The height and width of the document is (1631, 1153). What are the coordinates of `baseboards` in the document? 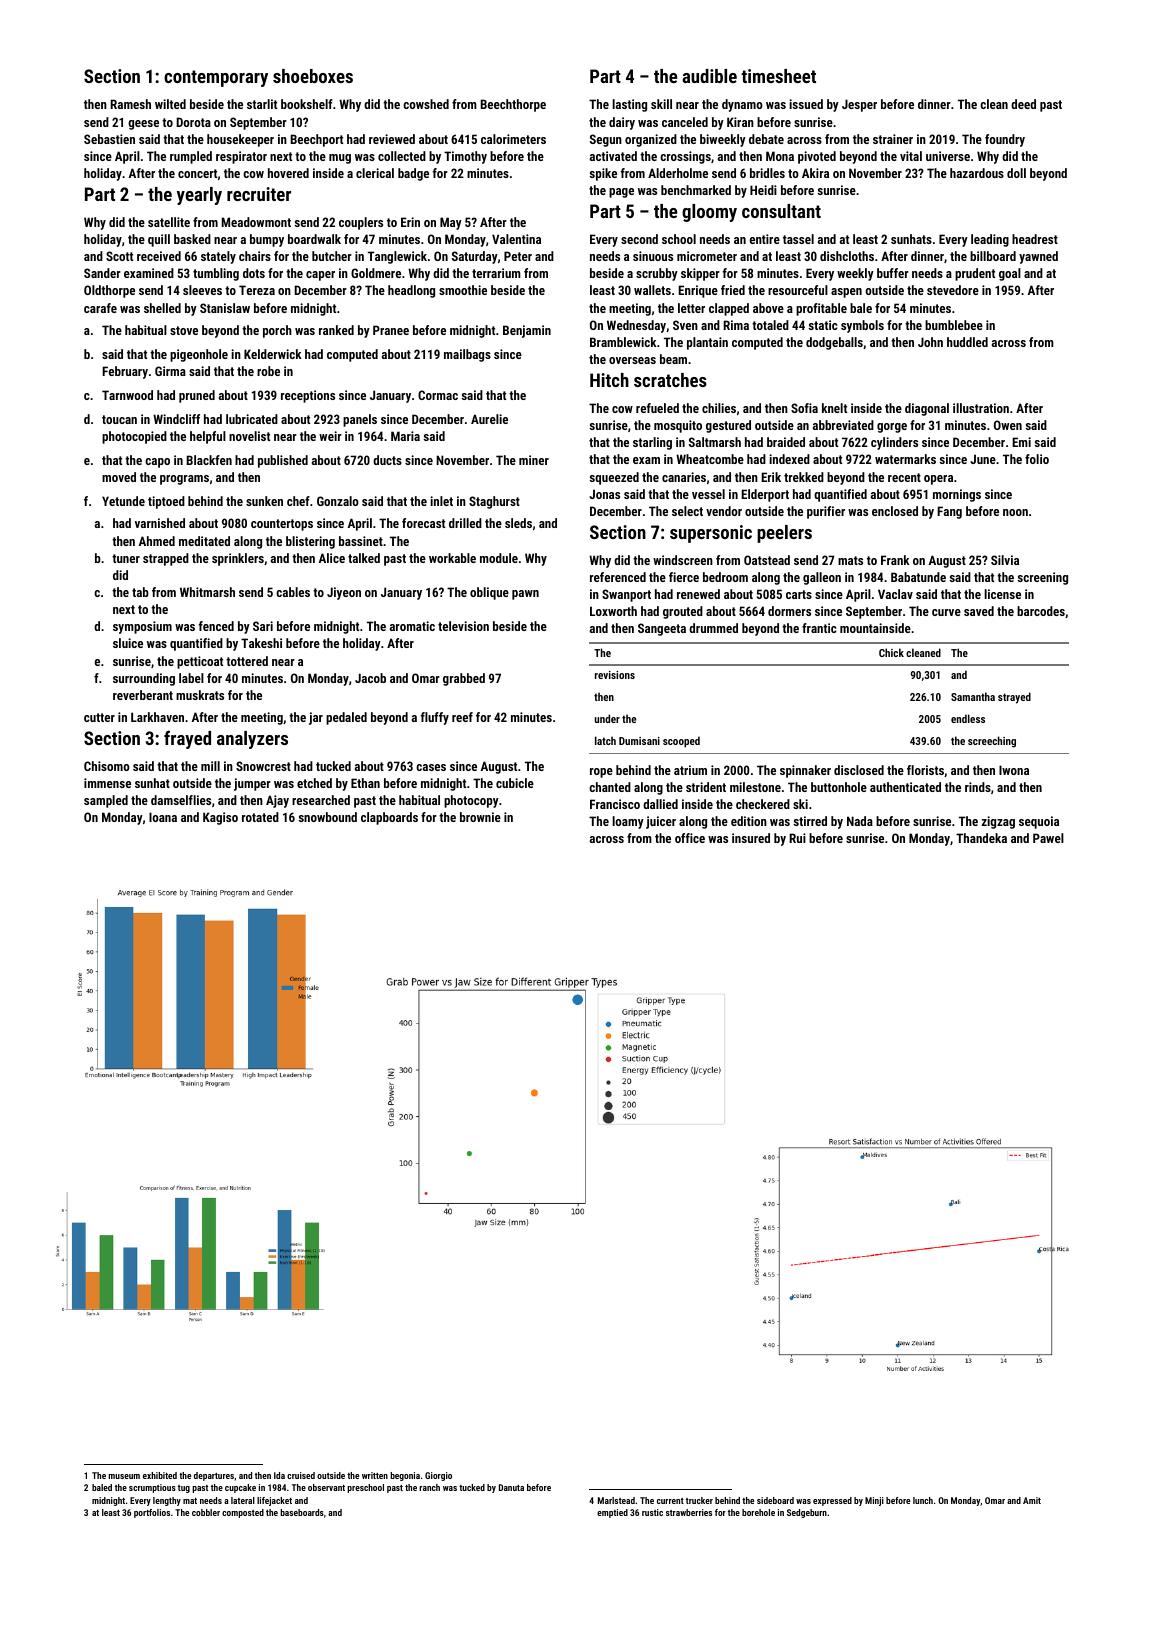 It's located at (302, 1512).
